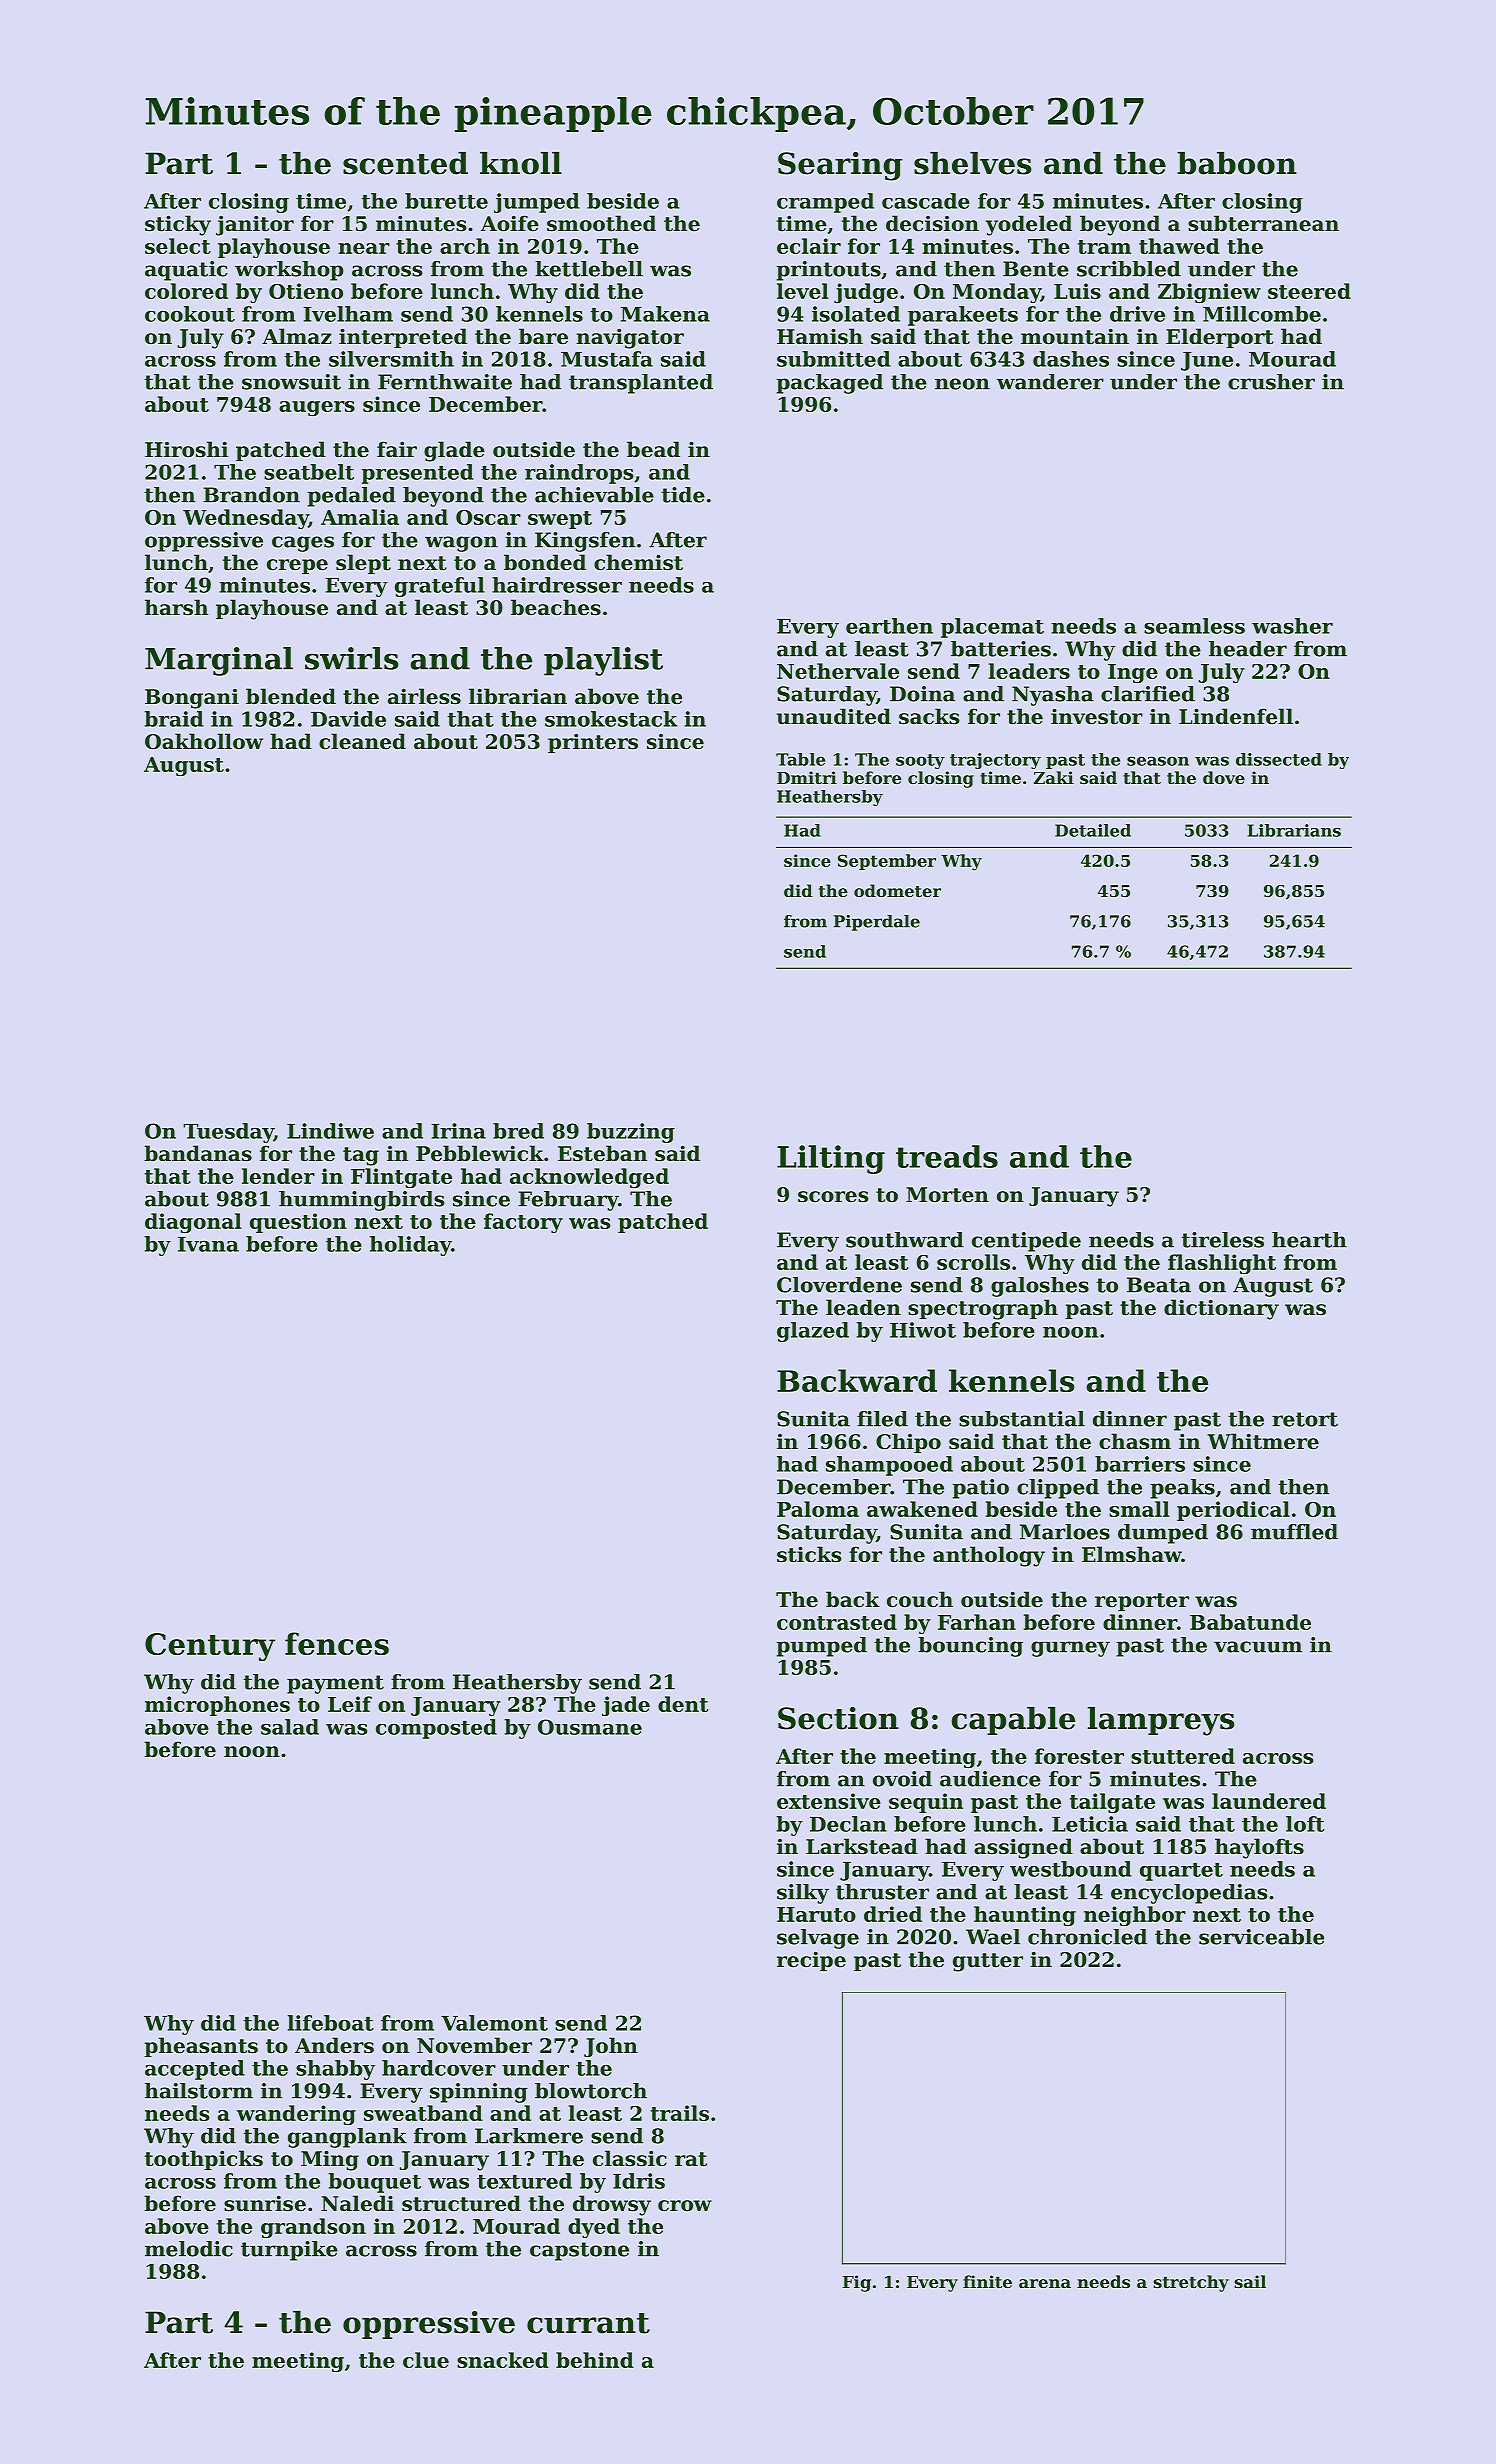  What do you see at coordinates (518, 1131) in the screenshot?
I see `bred` at bounding box center [518, 1131].
